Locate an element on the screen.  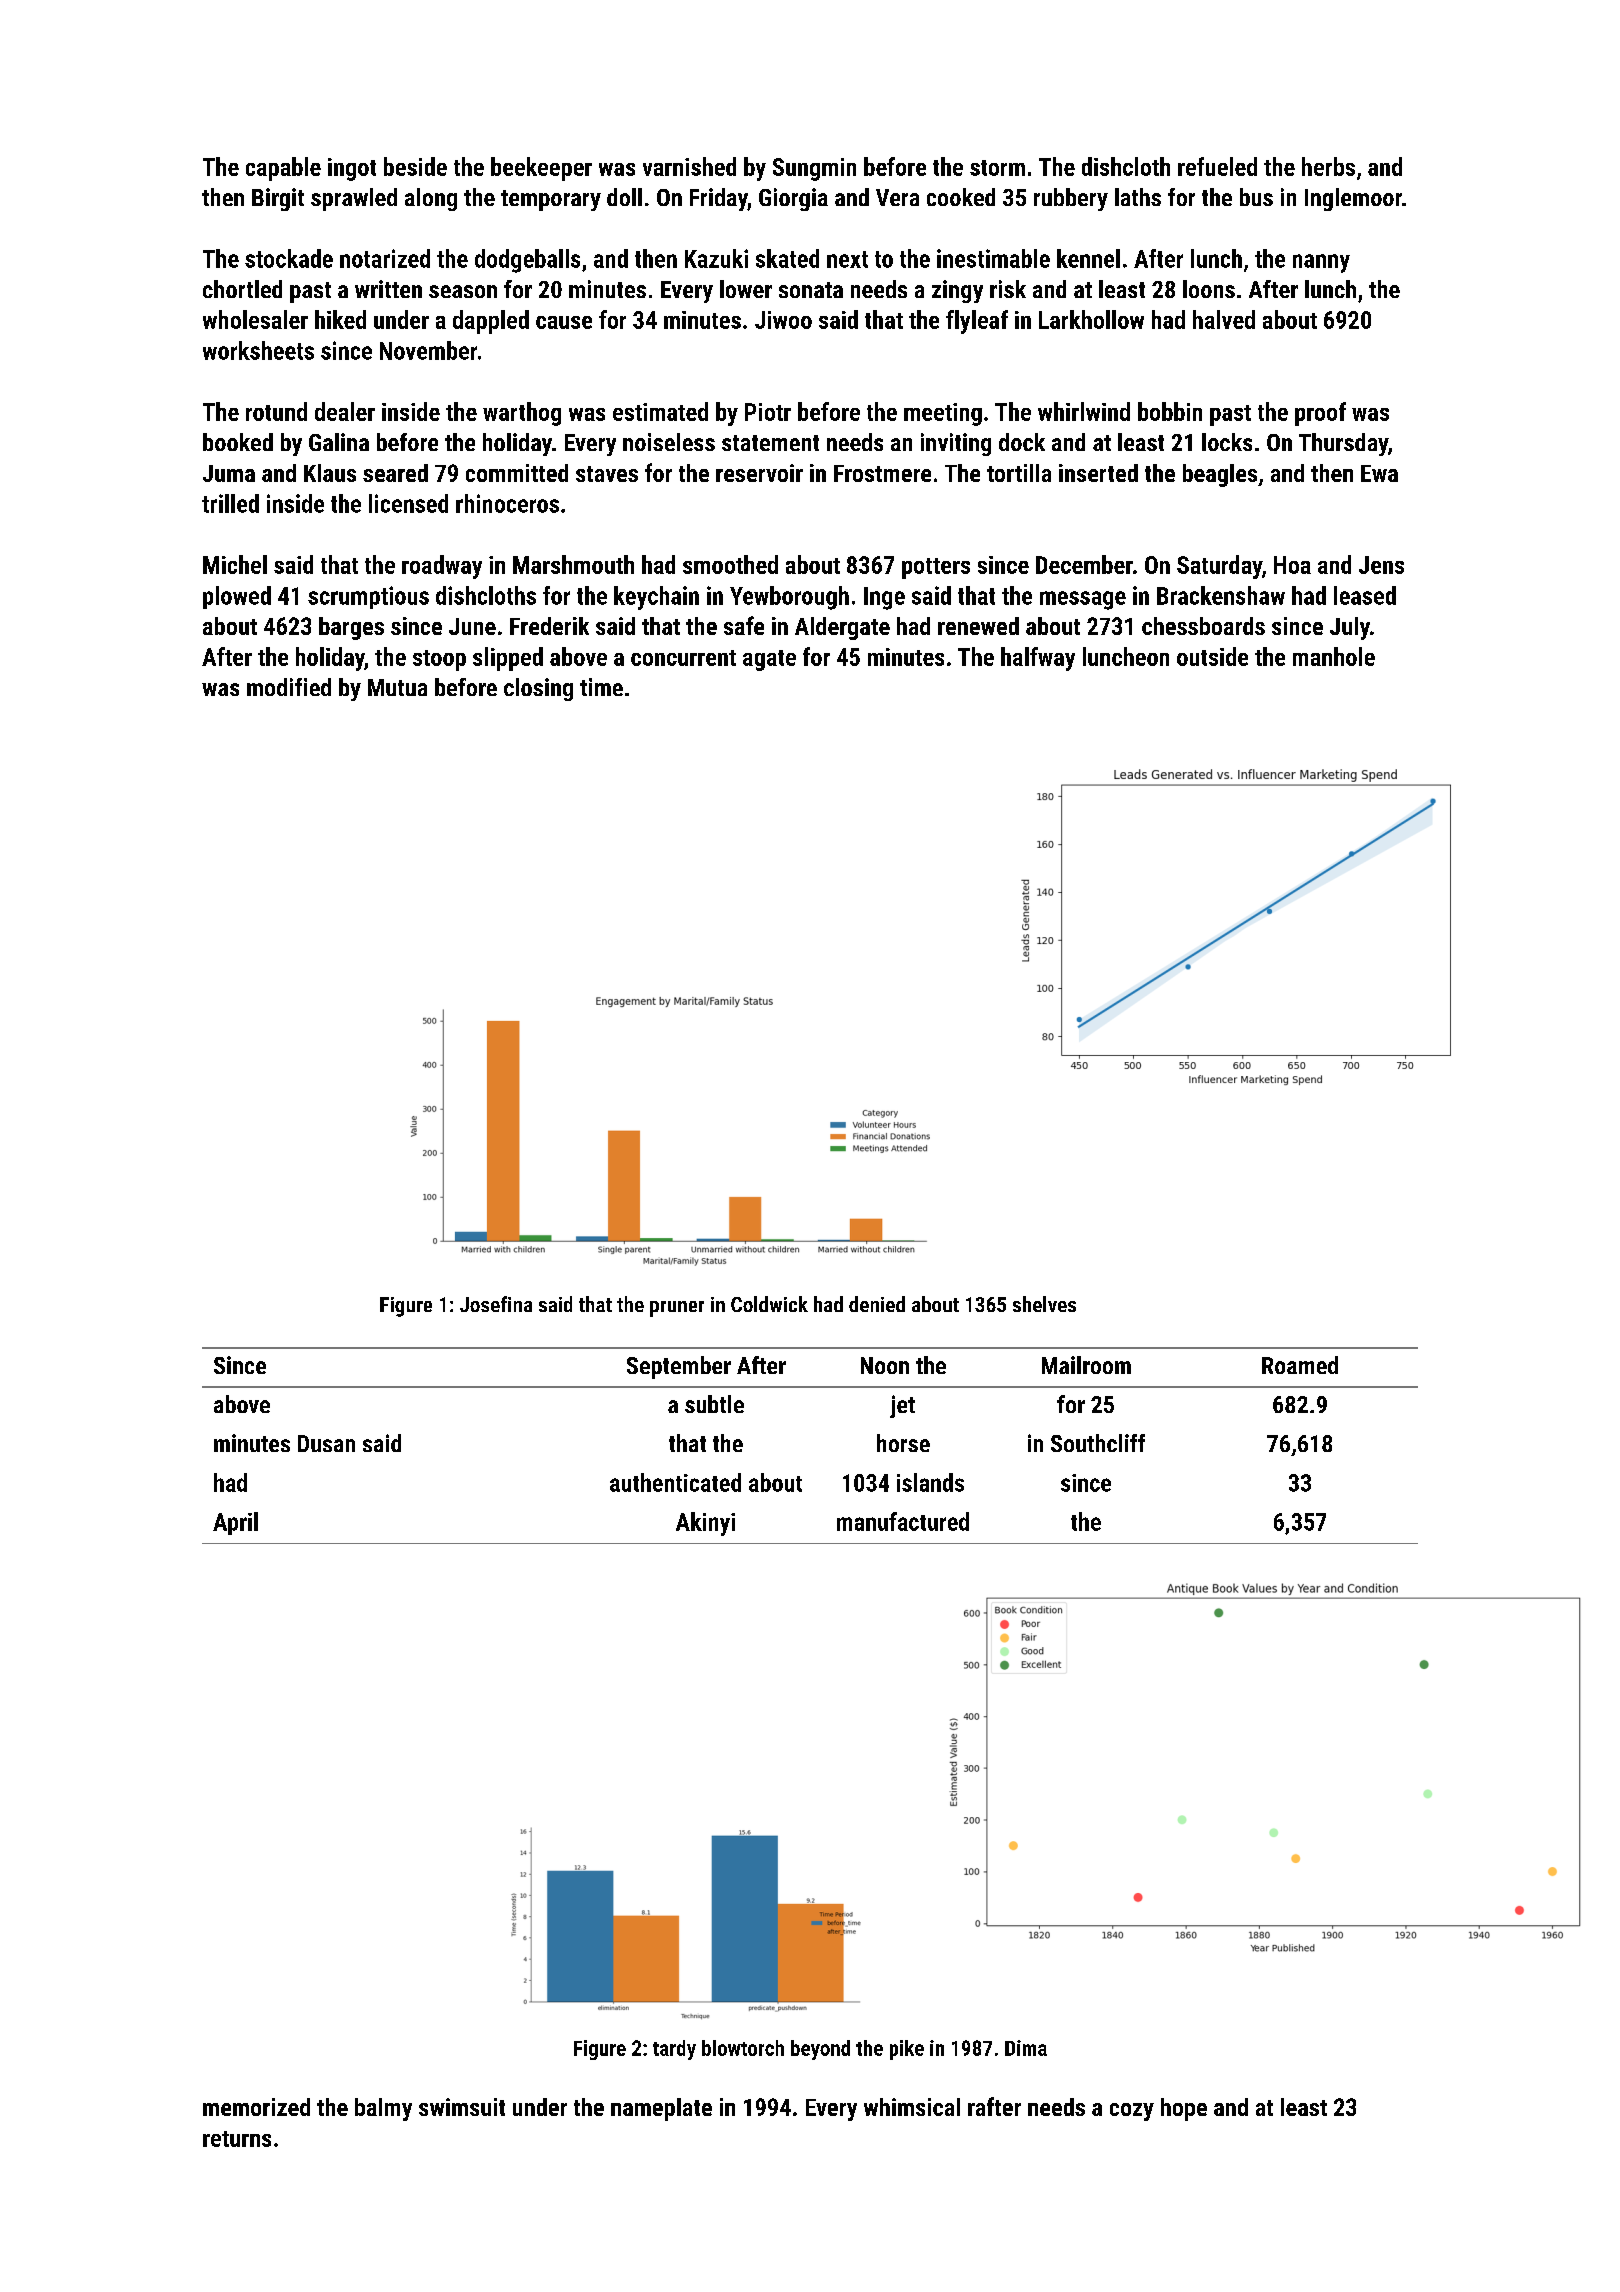
hope is located at coordinates (1184, 2109).
